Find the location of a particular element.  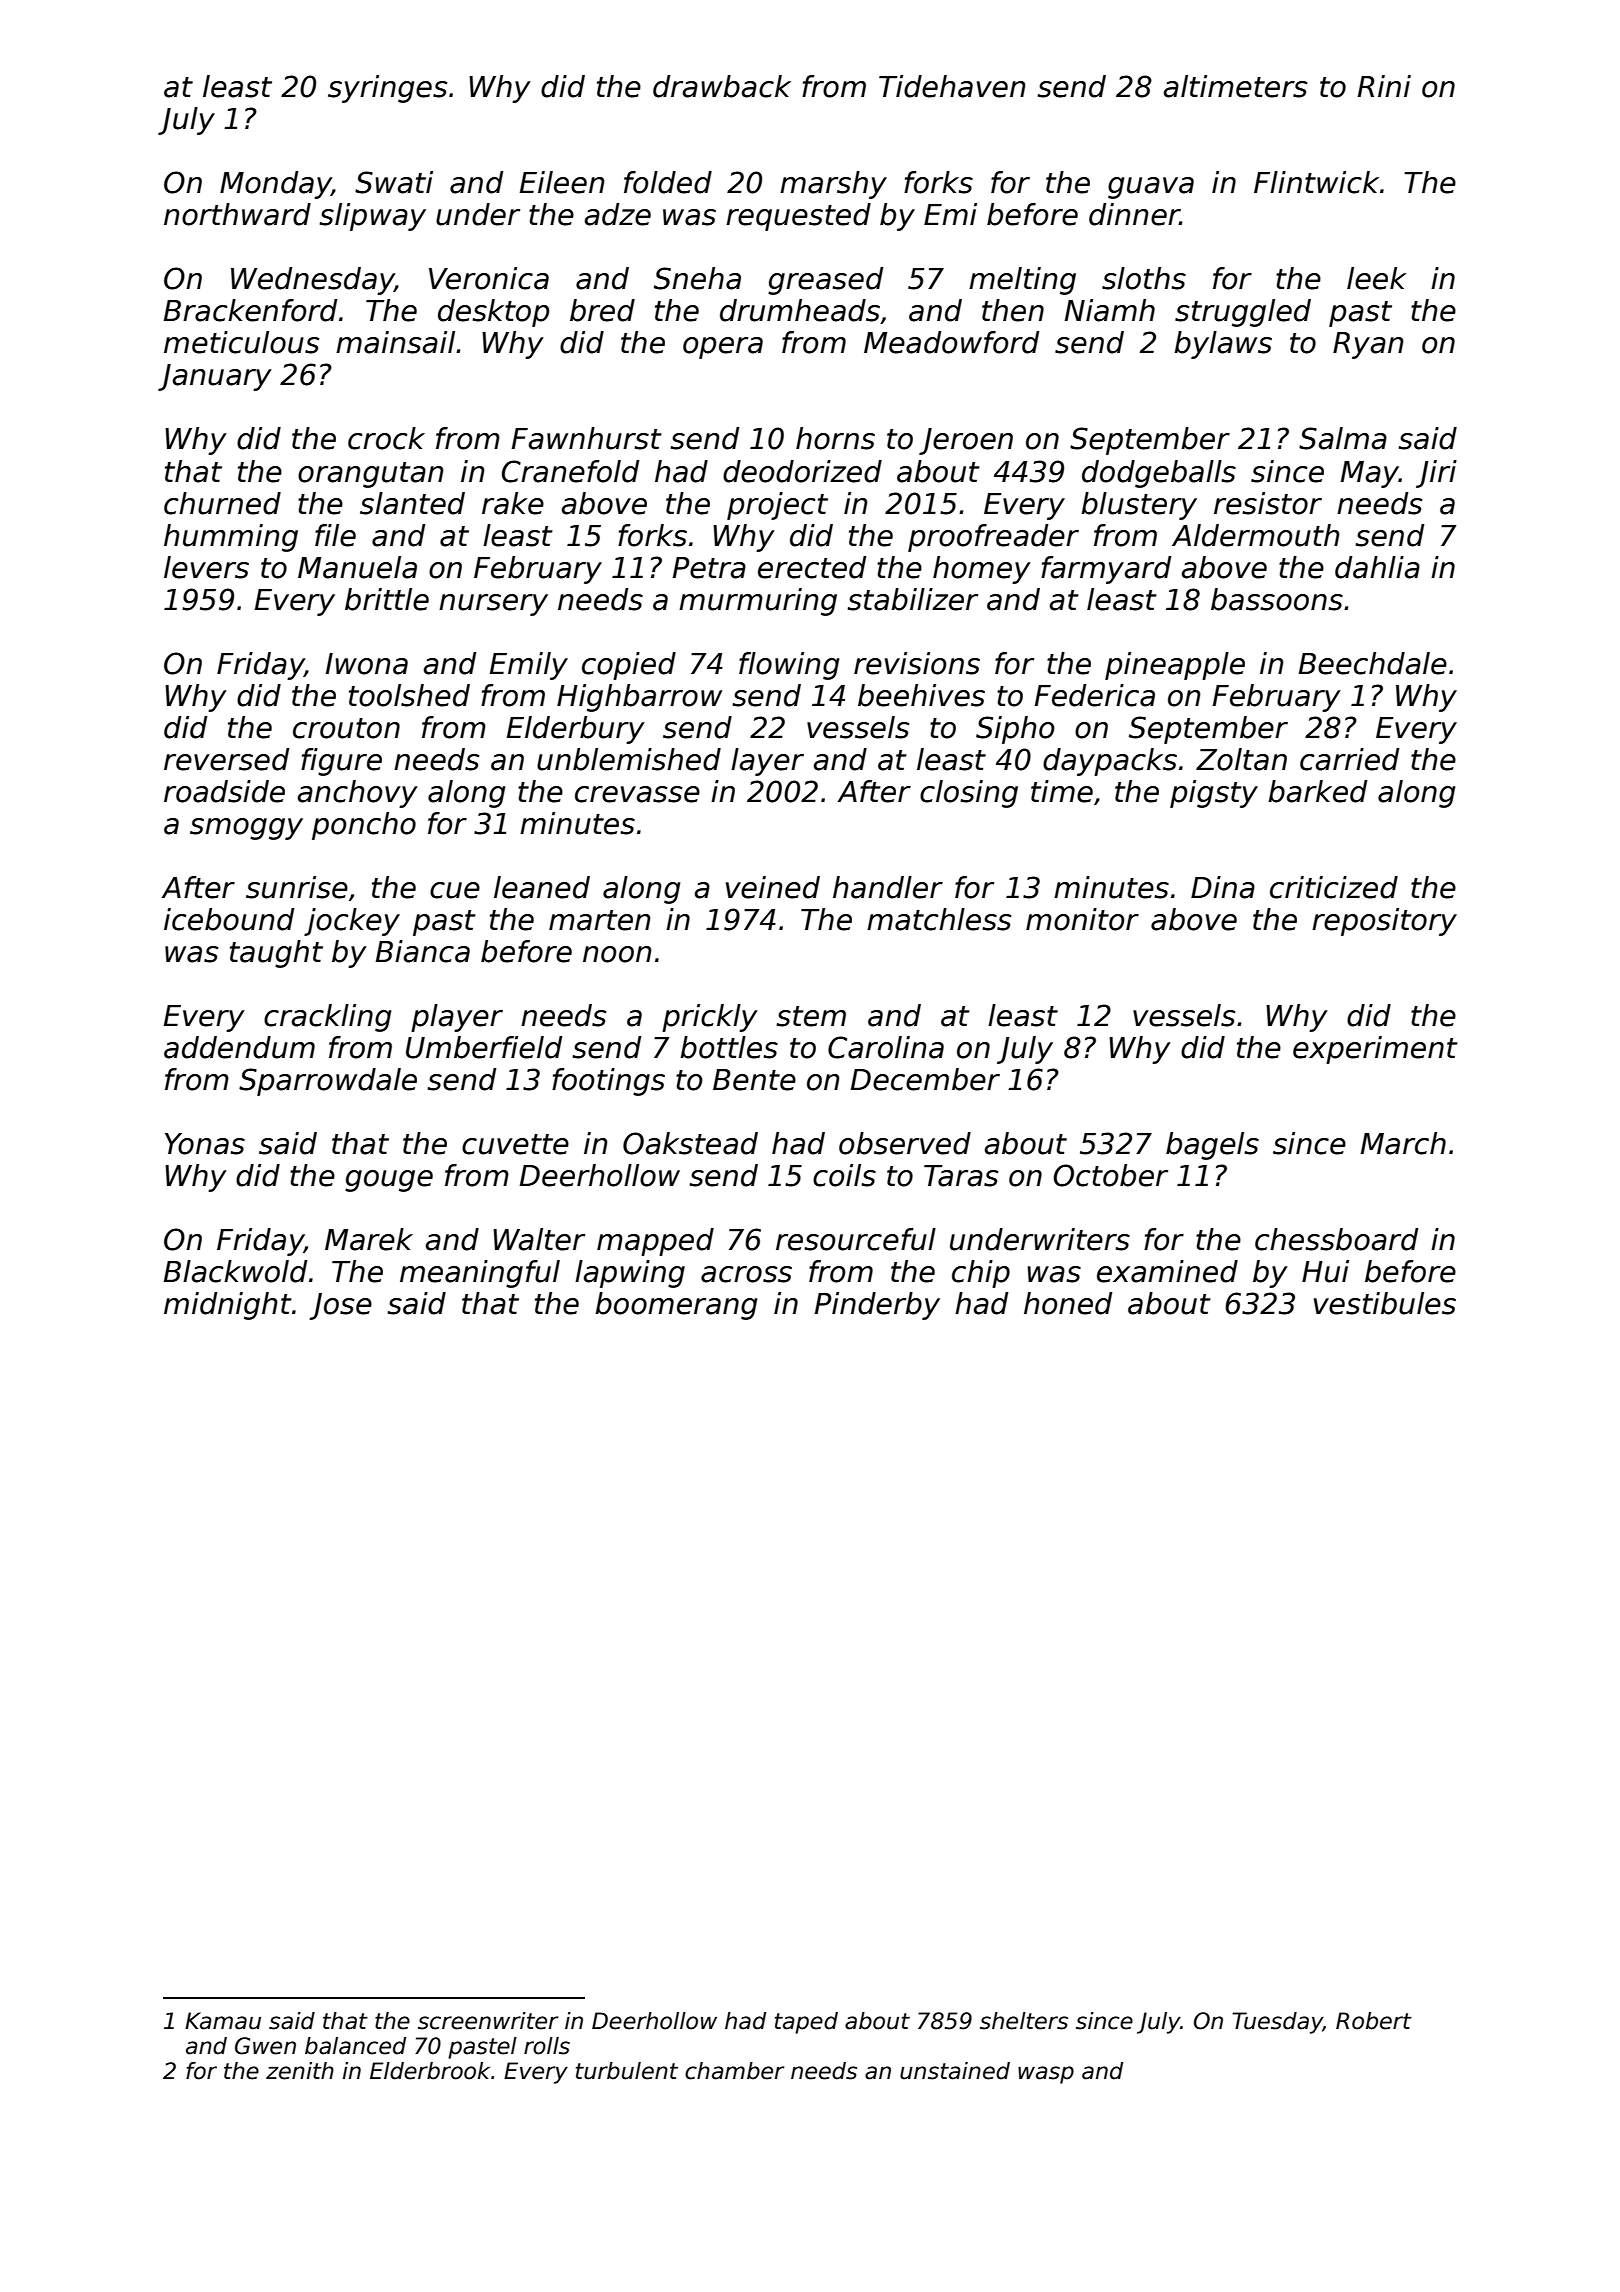

honed is located at coordinates (1068, 1303).
